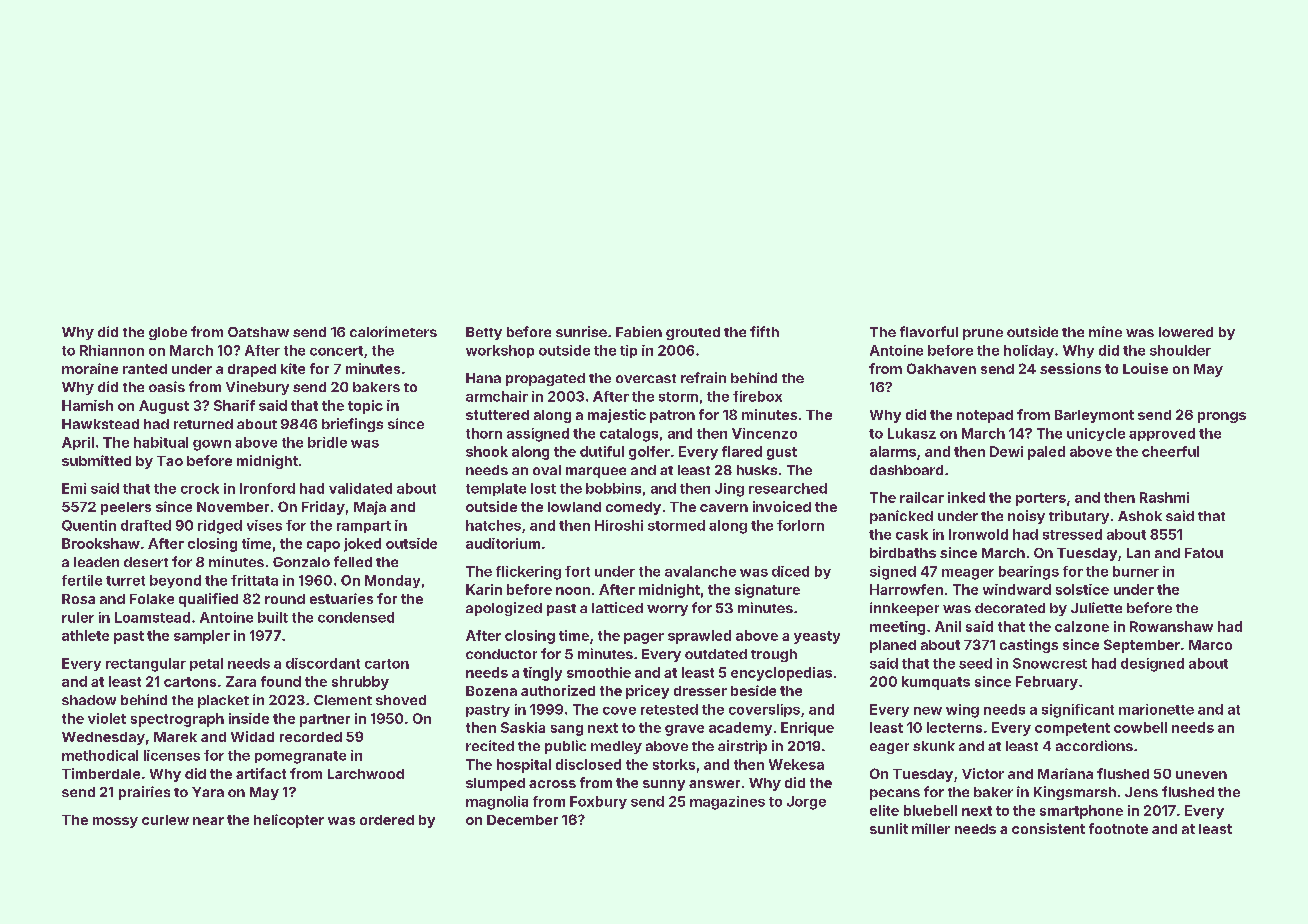 This page has width=1308, height=924. Describe the element at coordinates (82, 580) in the page. I see `fertile` at that location.
